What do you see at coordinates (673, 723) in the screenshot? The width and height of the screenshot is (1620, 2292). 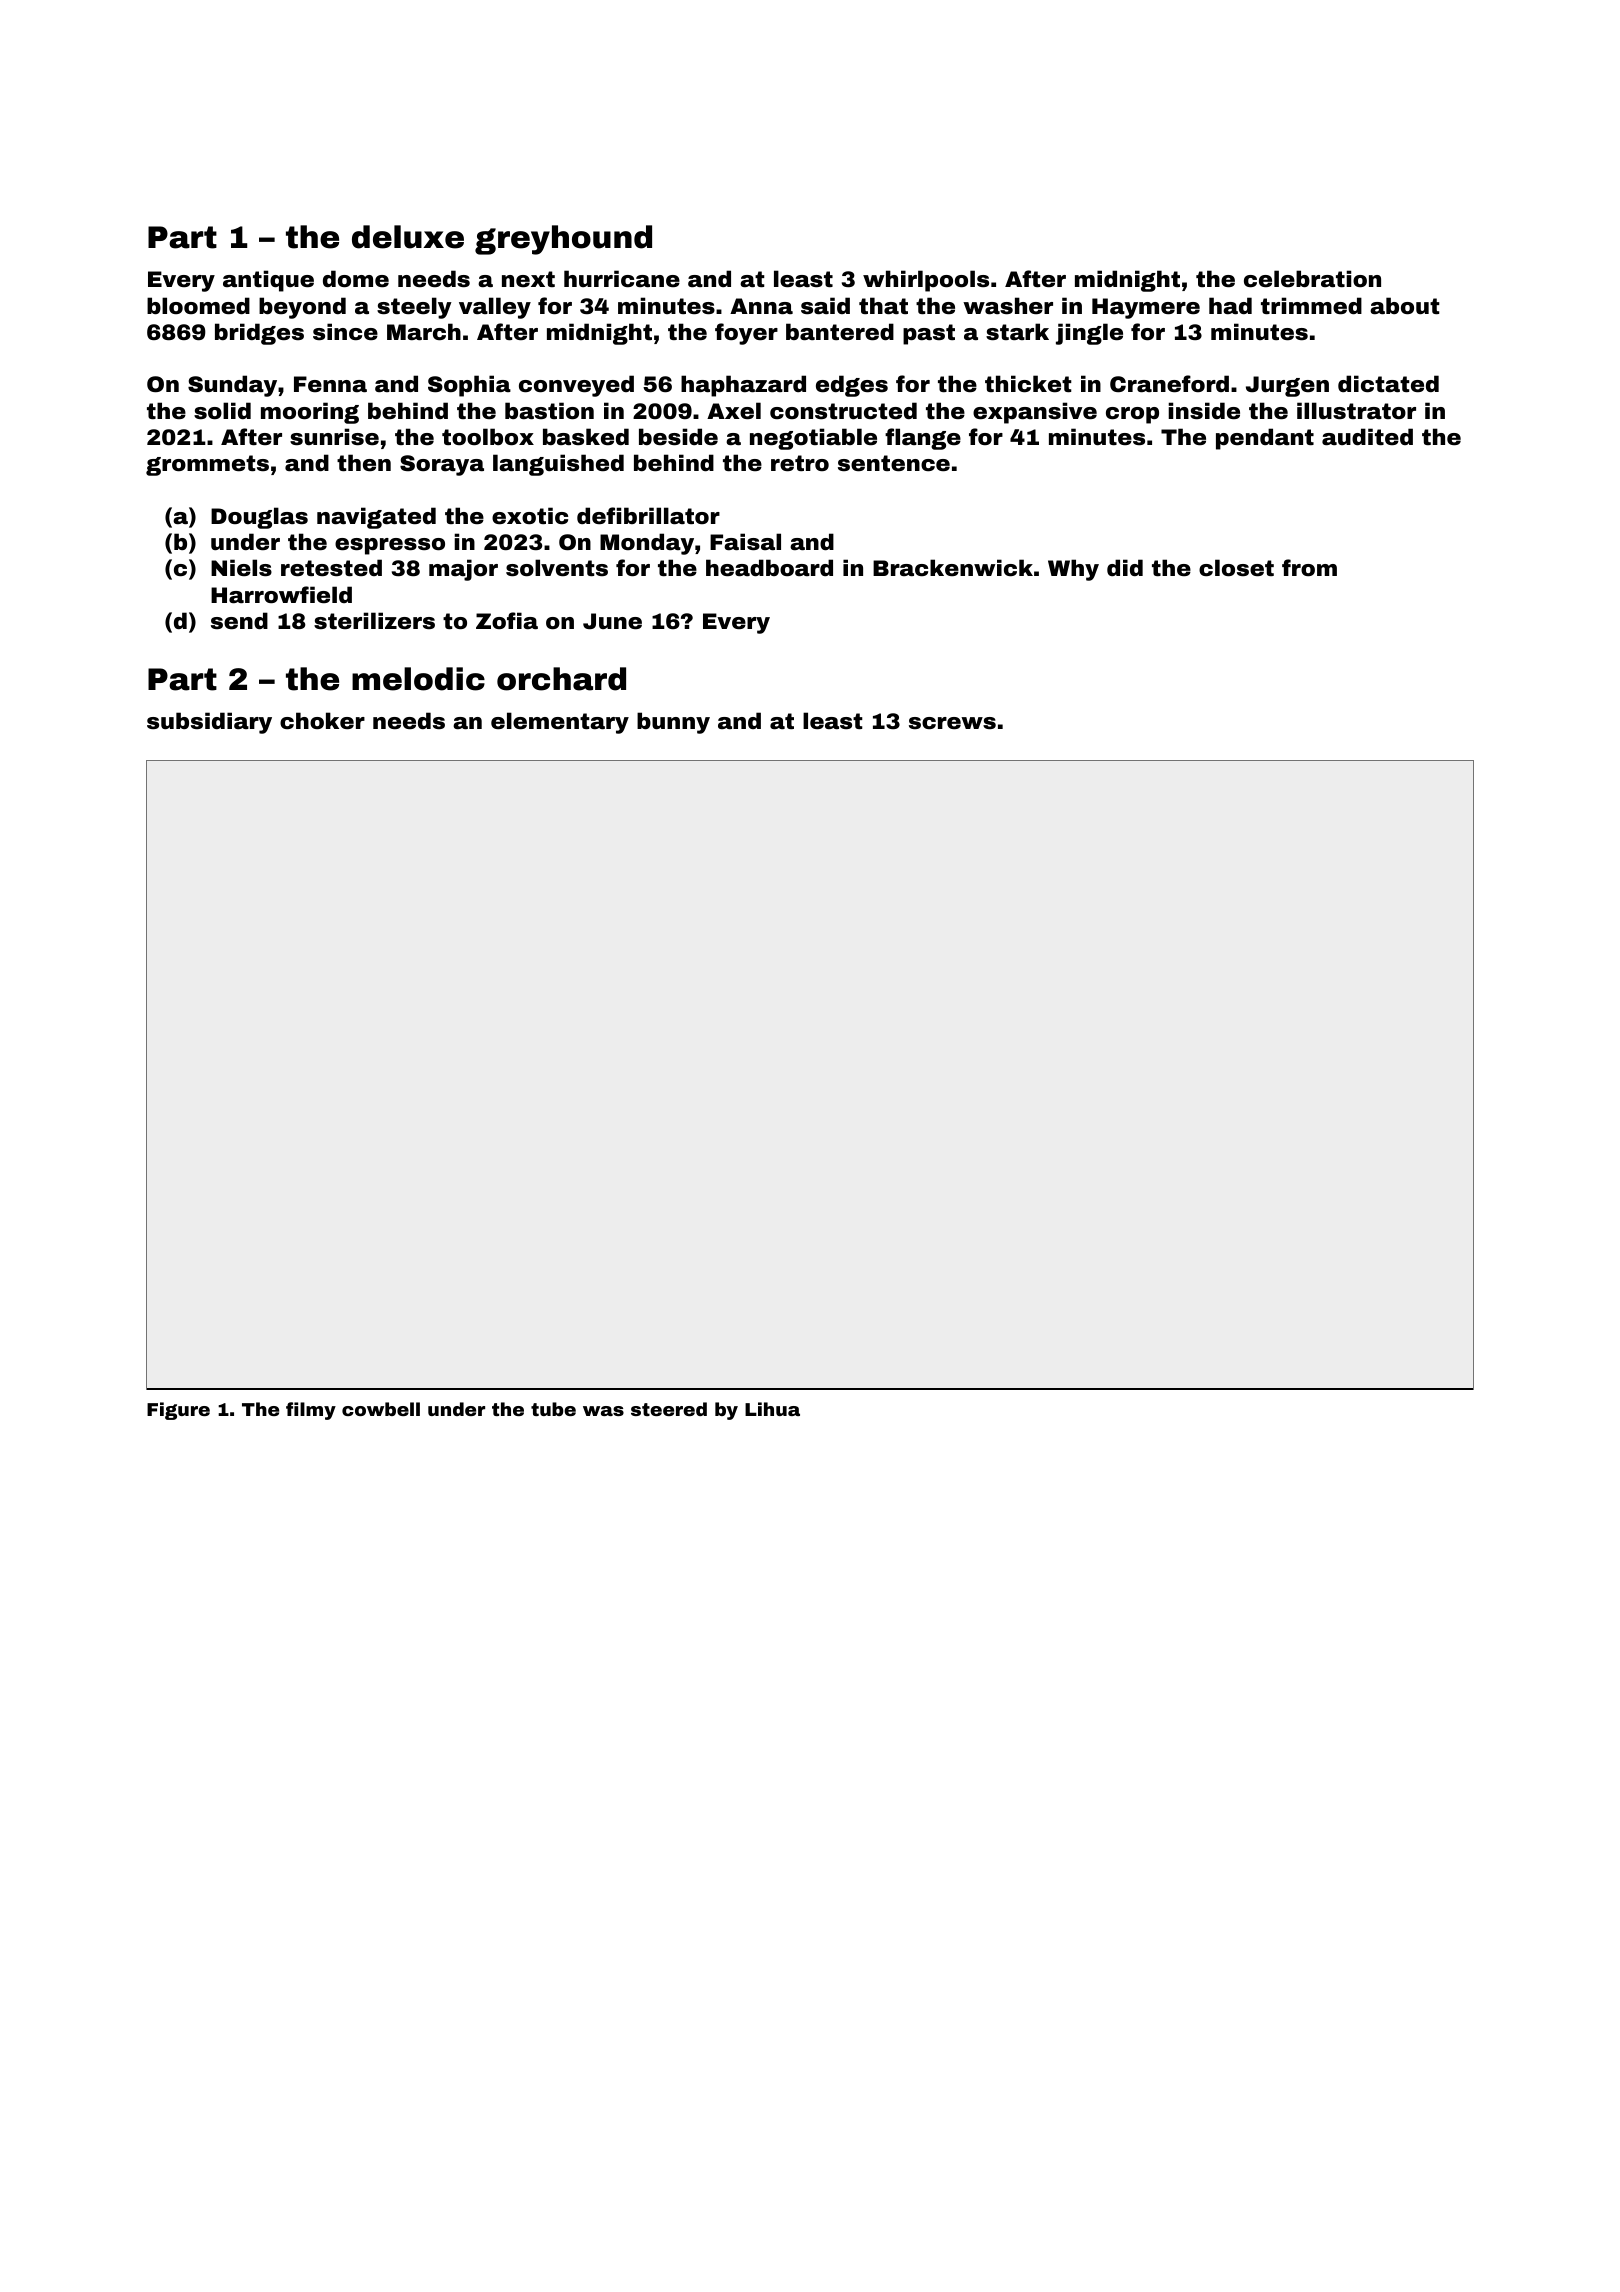 I see `bunny` at bounding box center [673, 723].
